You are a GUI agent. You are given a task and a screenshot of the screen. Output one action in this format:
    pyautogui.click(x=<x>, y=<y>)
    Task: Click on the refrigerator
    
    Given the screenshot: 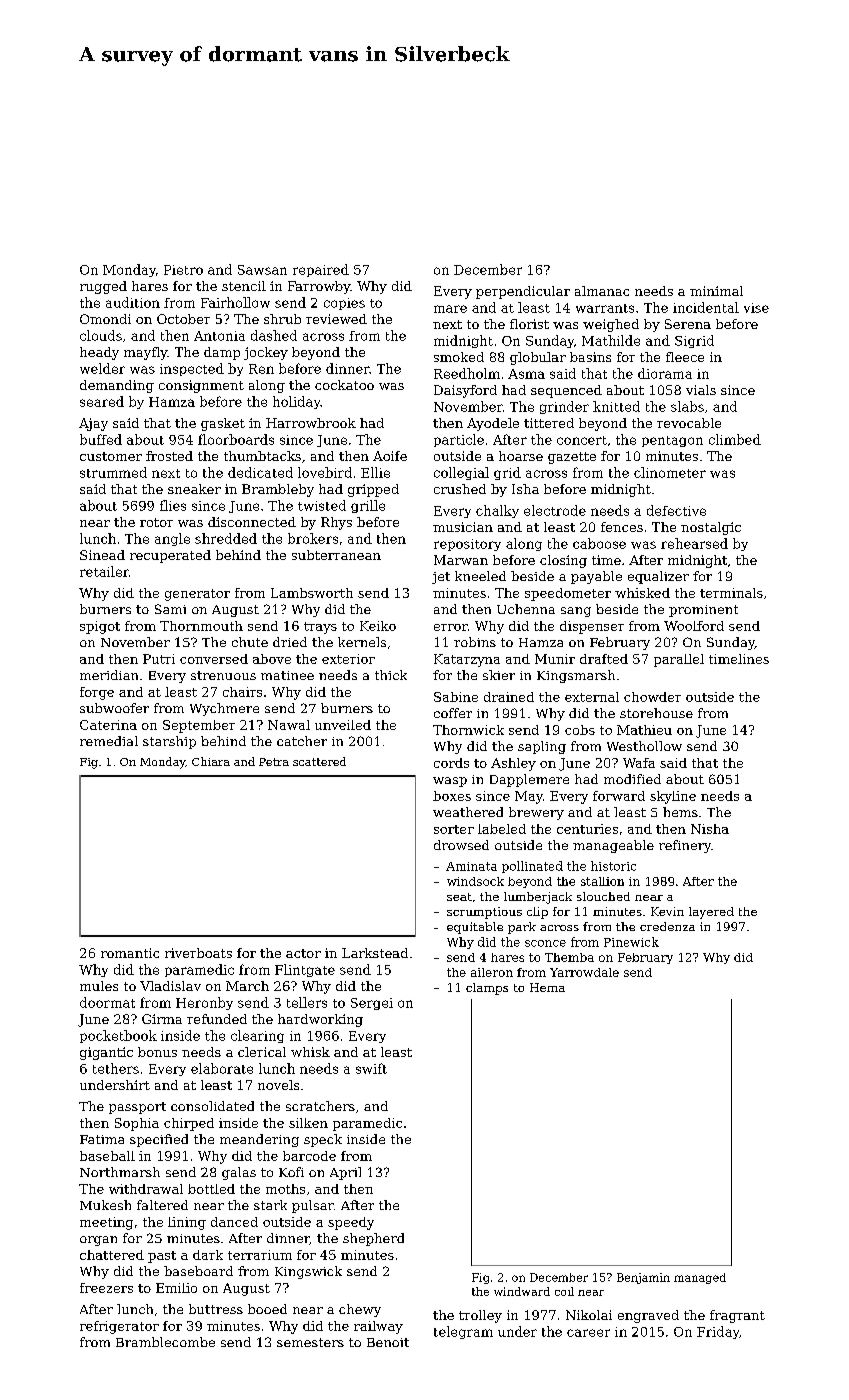 What is the action you would take?
    pyautogui.click(x=119, y=1327)
